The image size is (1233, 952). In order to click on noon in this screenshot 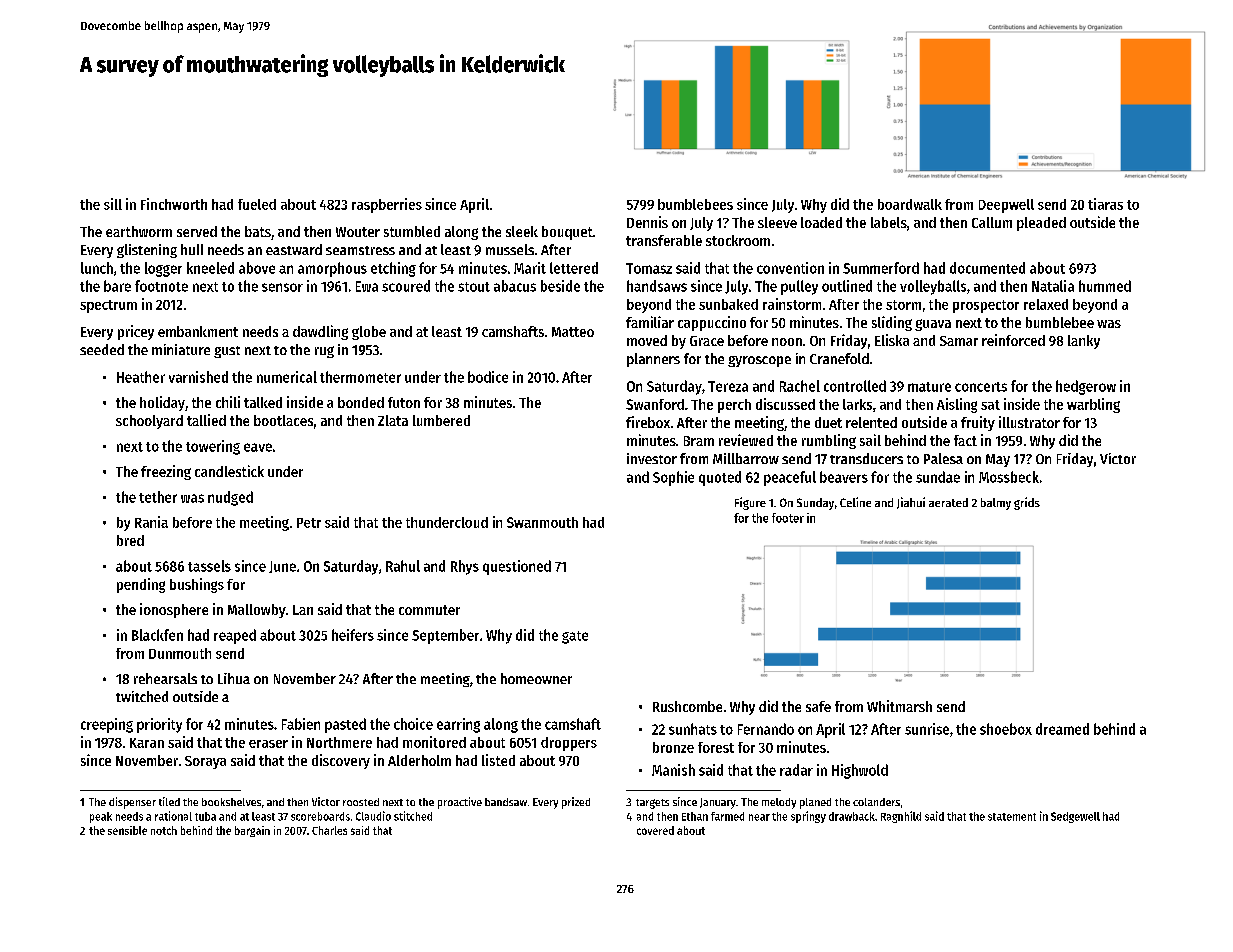, I will do `click(787, 342)`.
